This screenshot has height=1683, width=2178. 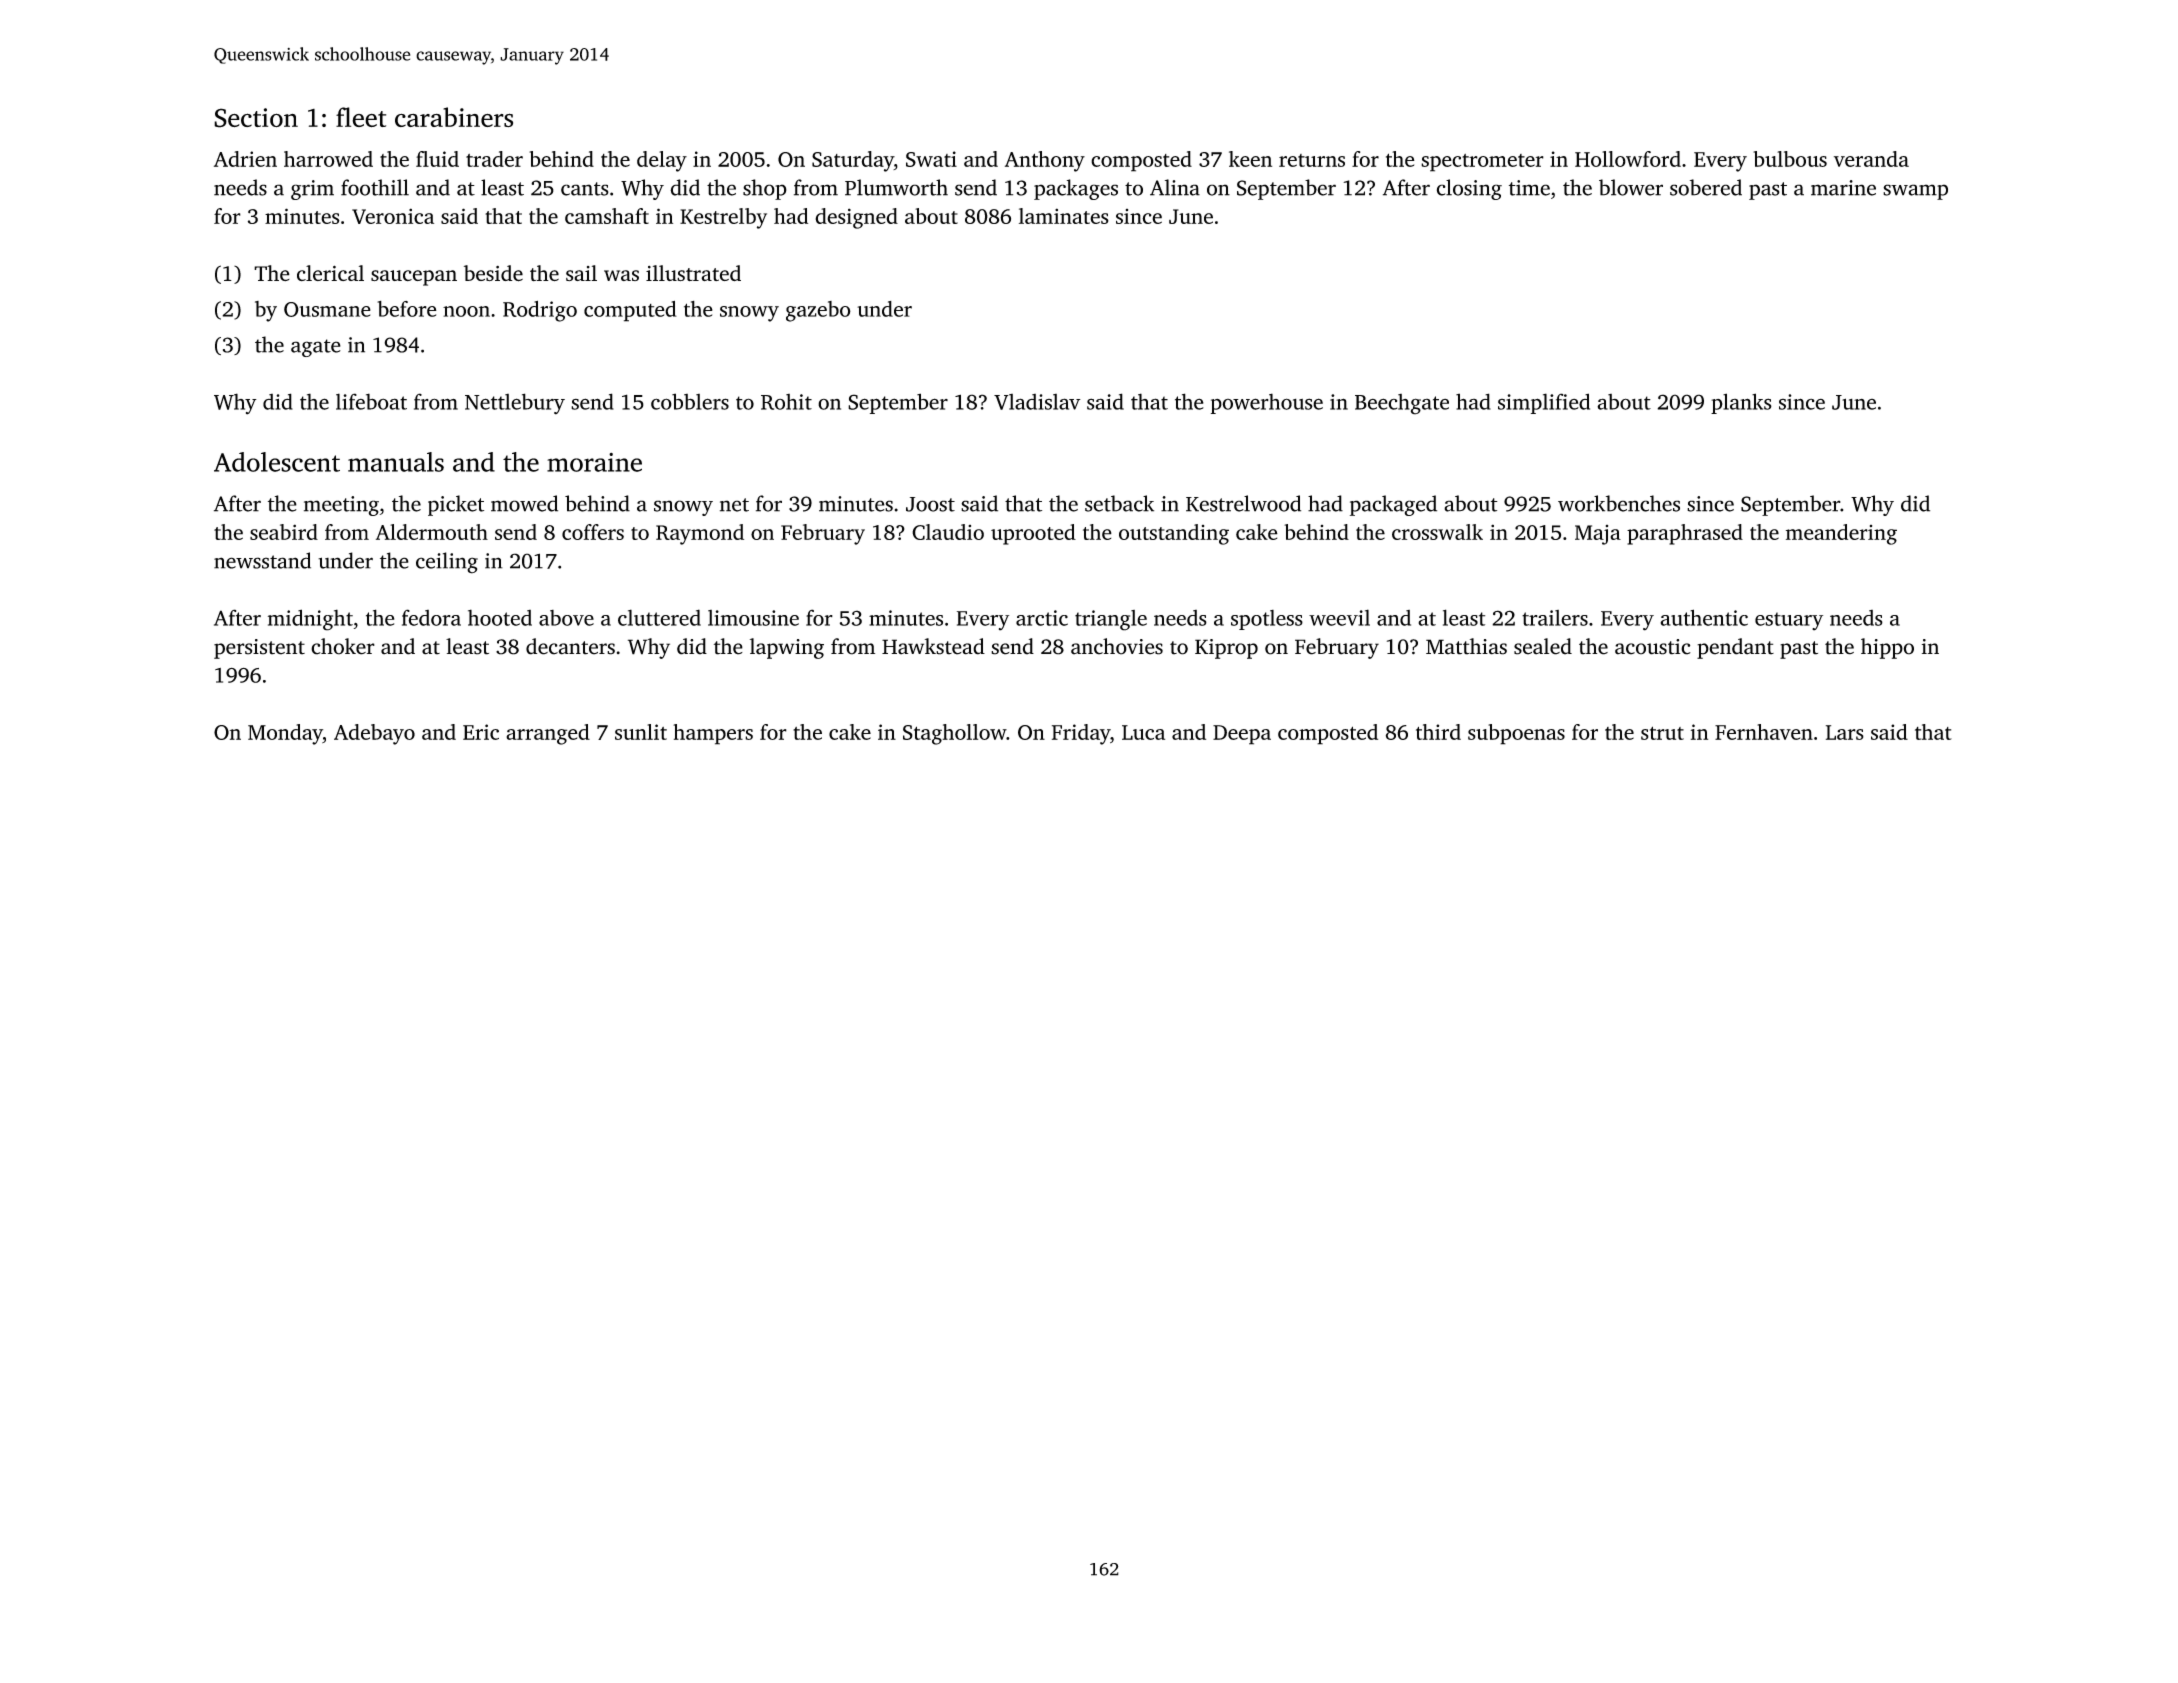 I want to click on lapwing, so click(x=787, y=648).
